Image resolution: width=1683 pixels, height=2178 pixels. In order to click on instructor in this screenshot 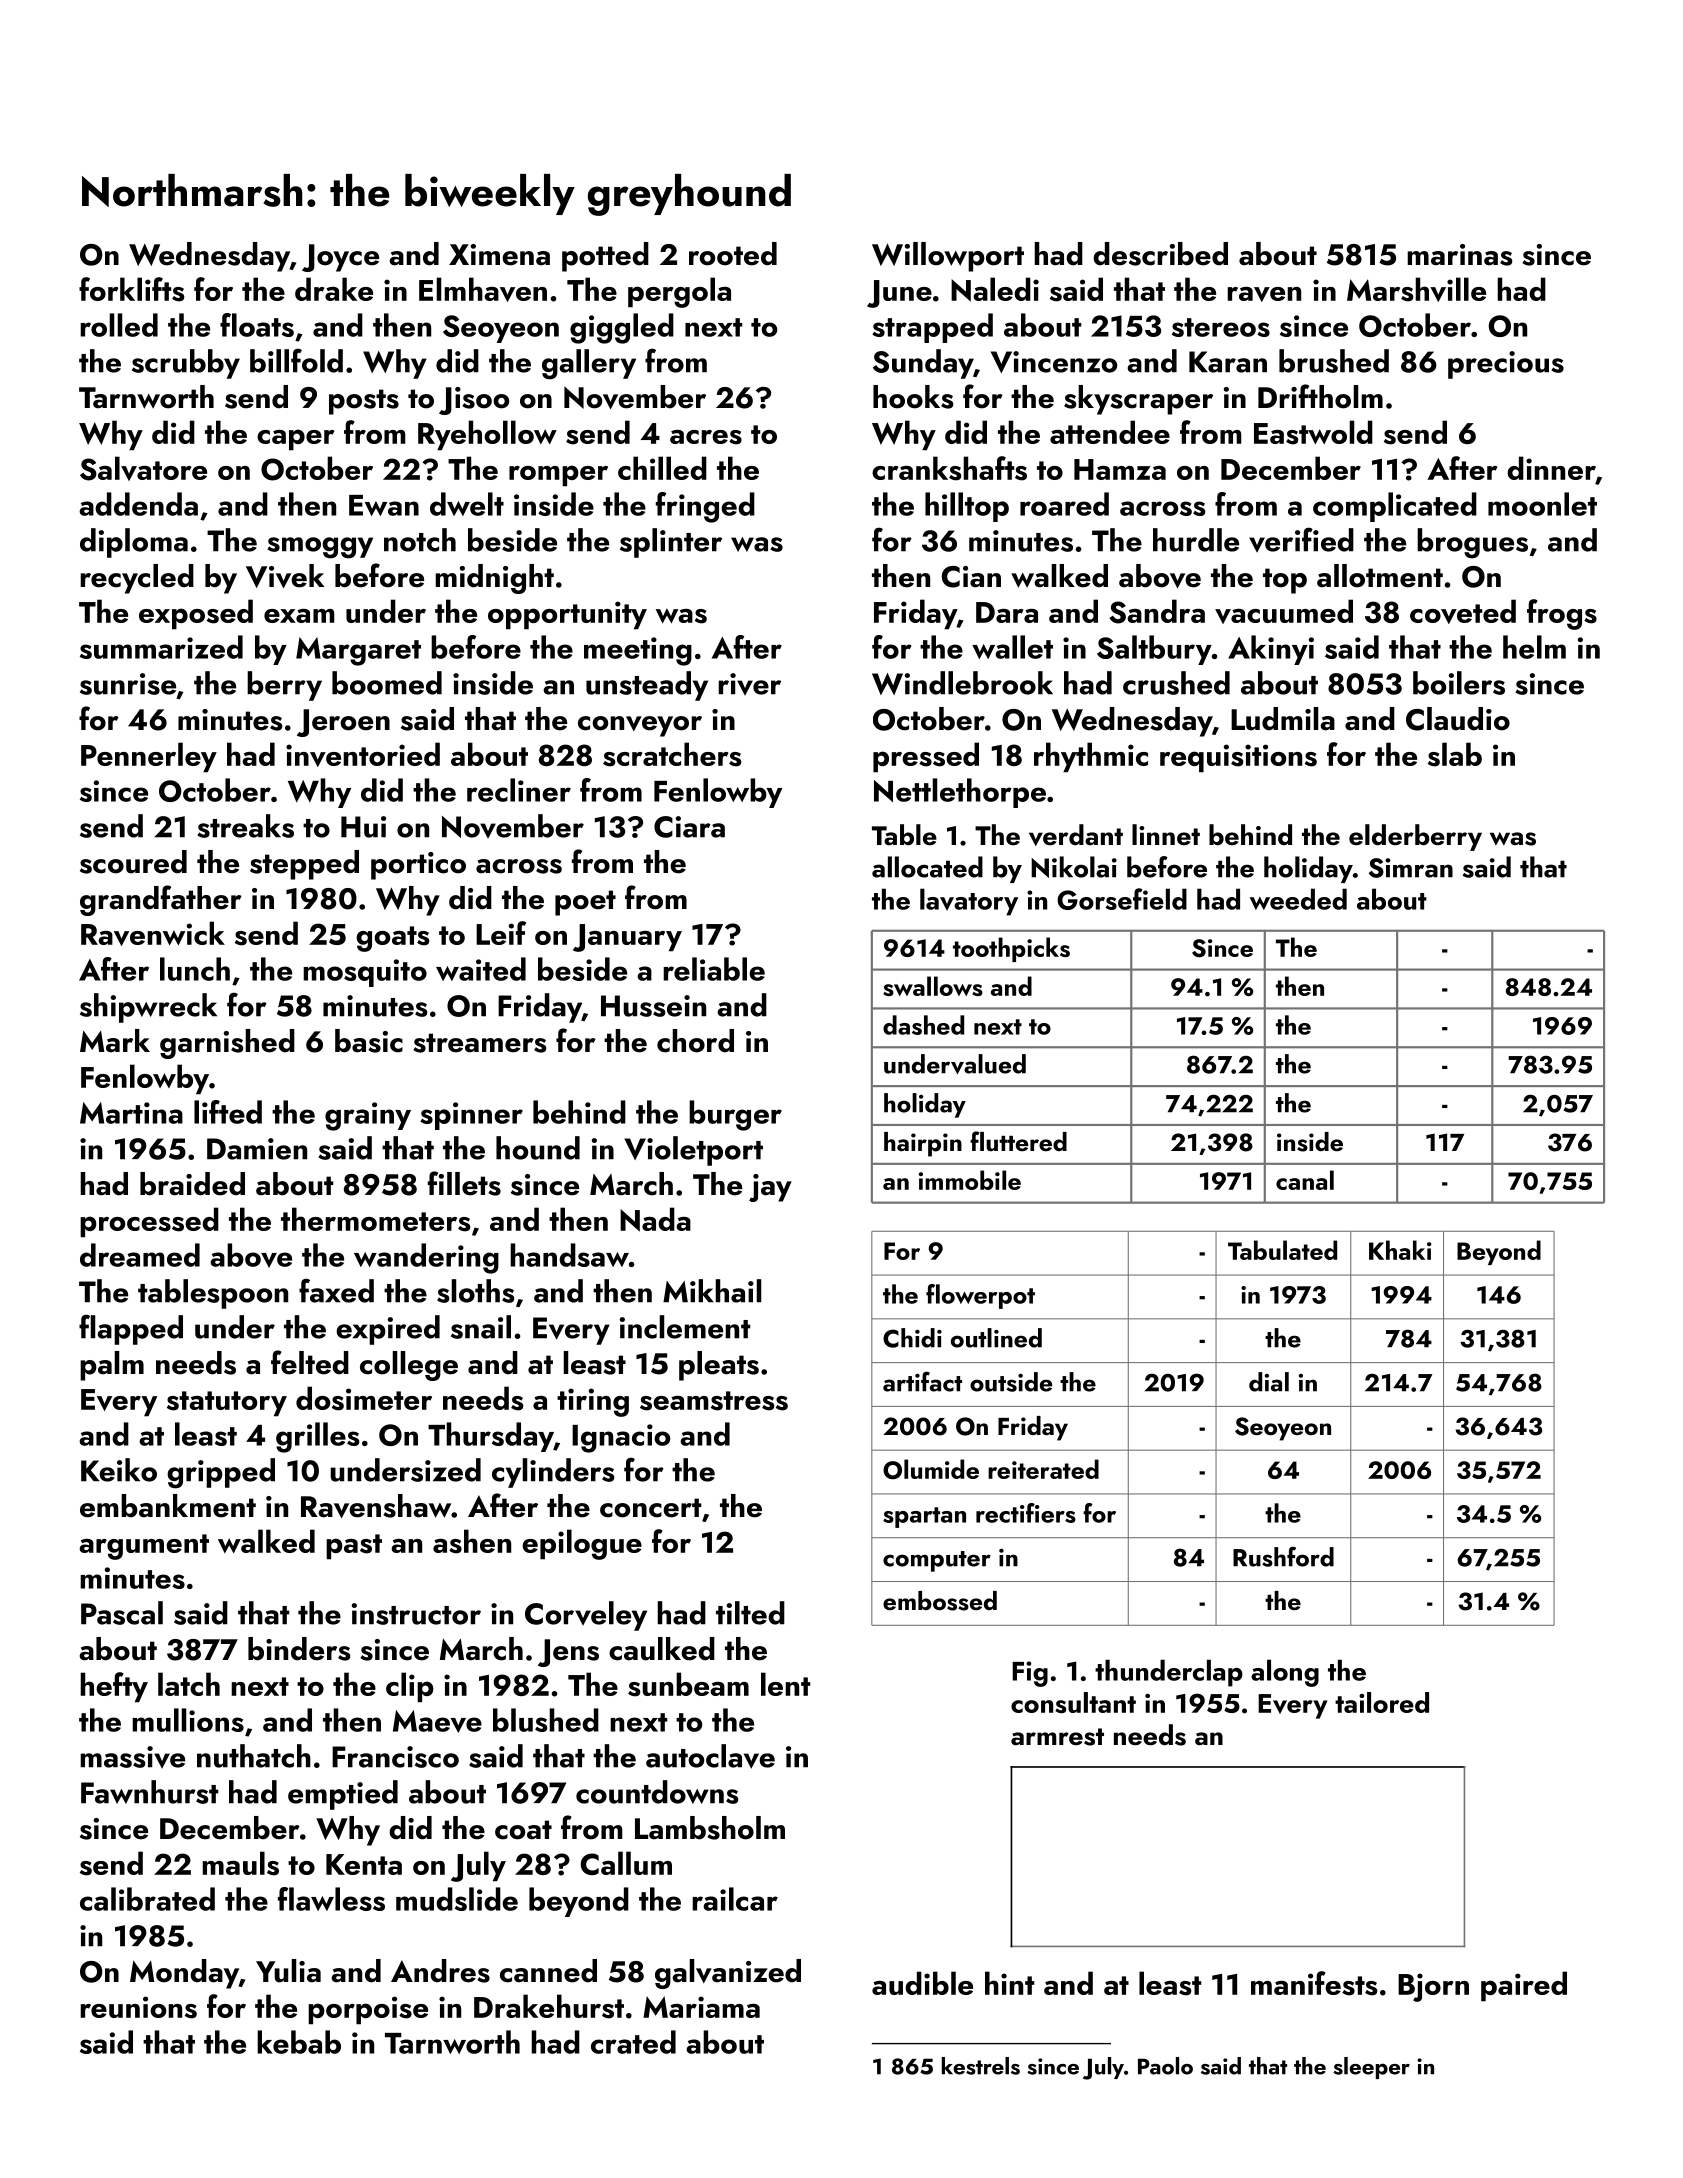, I will do `click(416, 1614)`.
